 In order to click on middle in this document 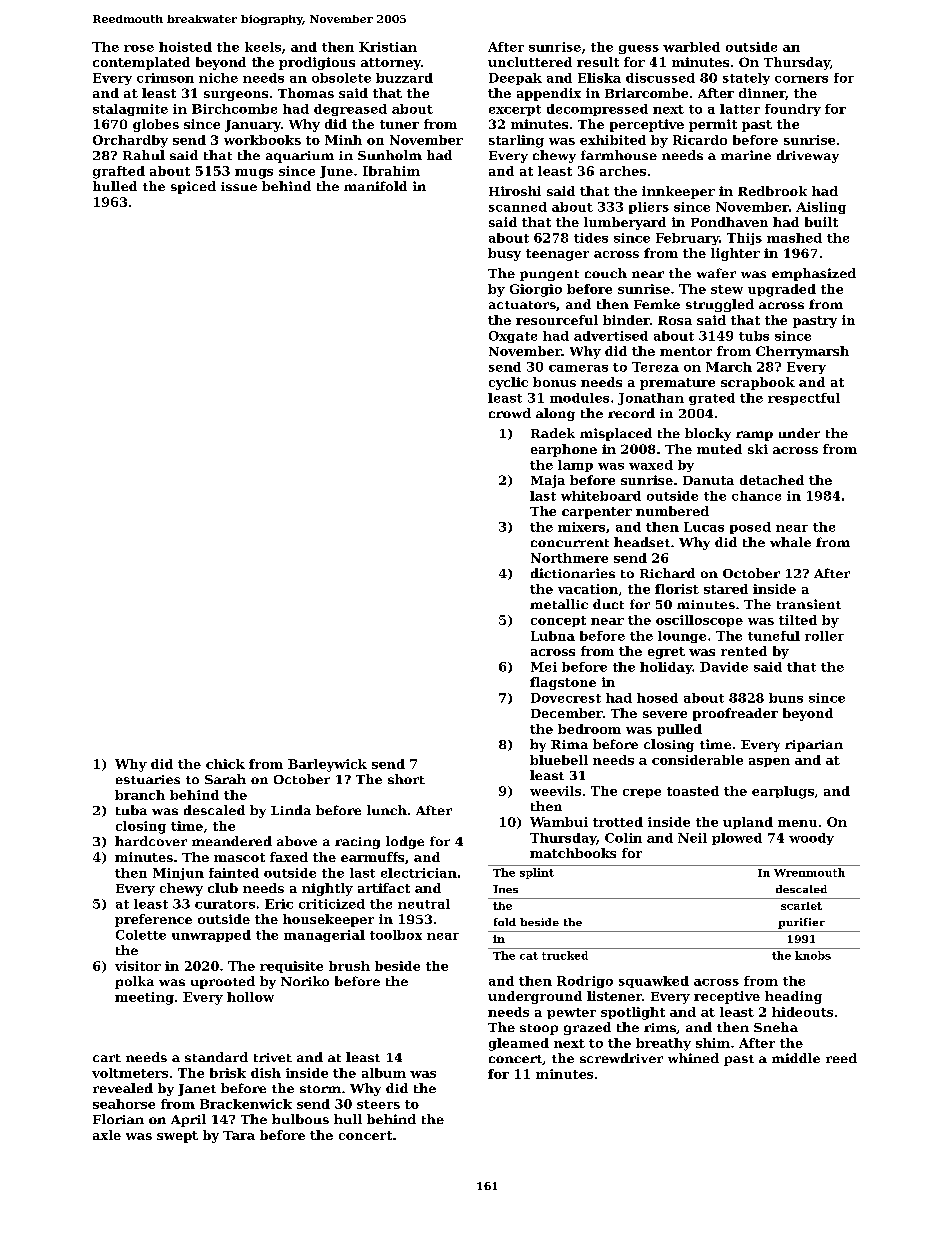, I will do `click(796, 1058)`.
